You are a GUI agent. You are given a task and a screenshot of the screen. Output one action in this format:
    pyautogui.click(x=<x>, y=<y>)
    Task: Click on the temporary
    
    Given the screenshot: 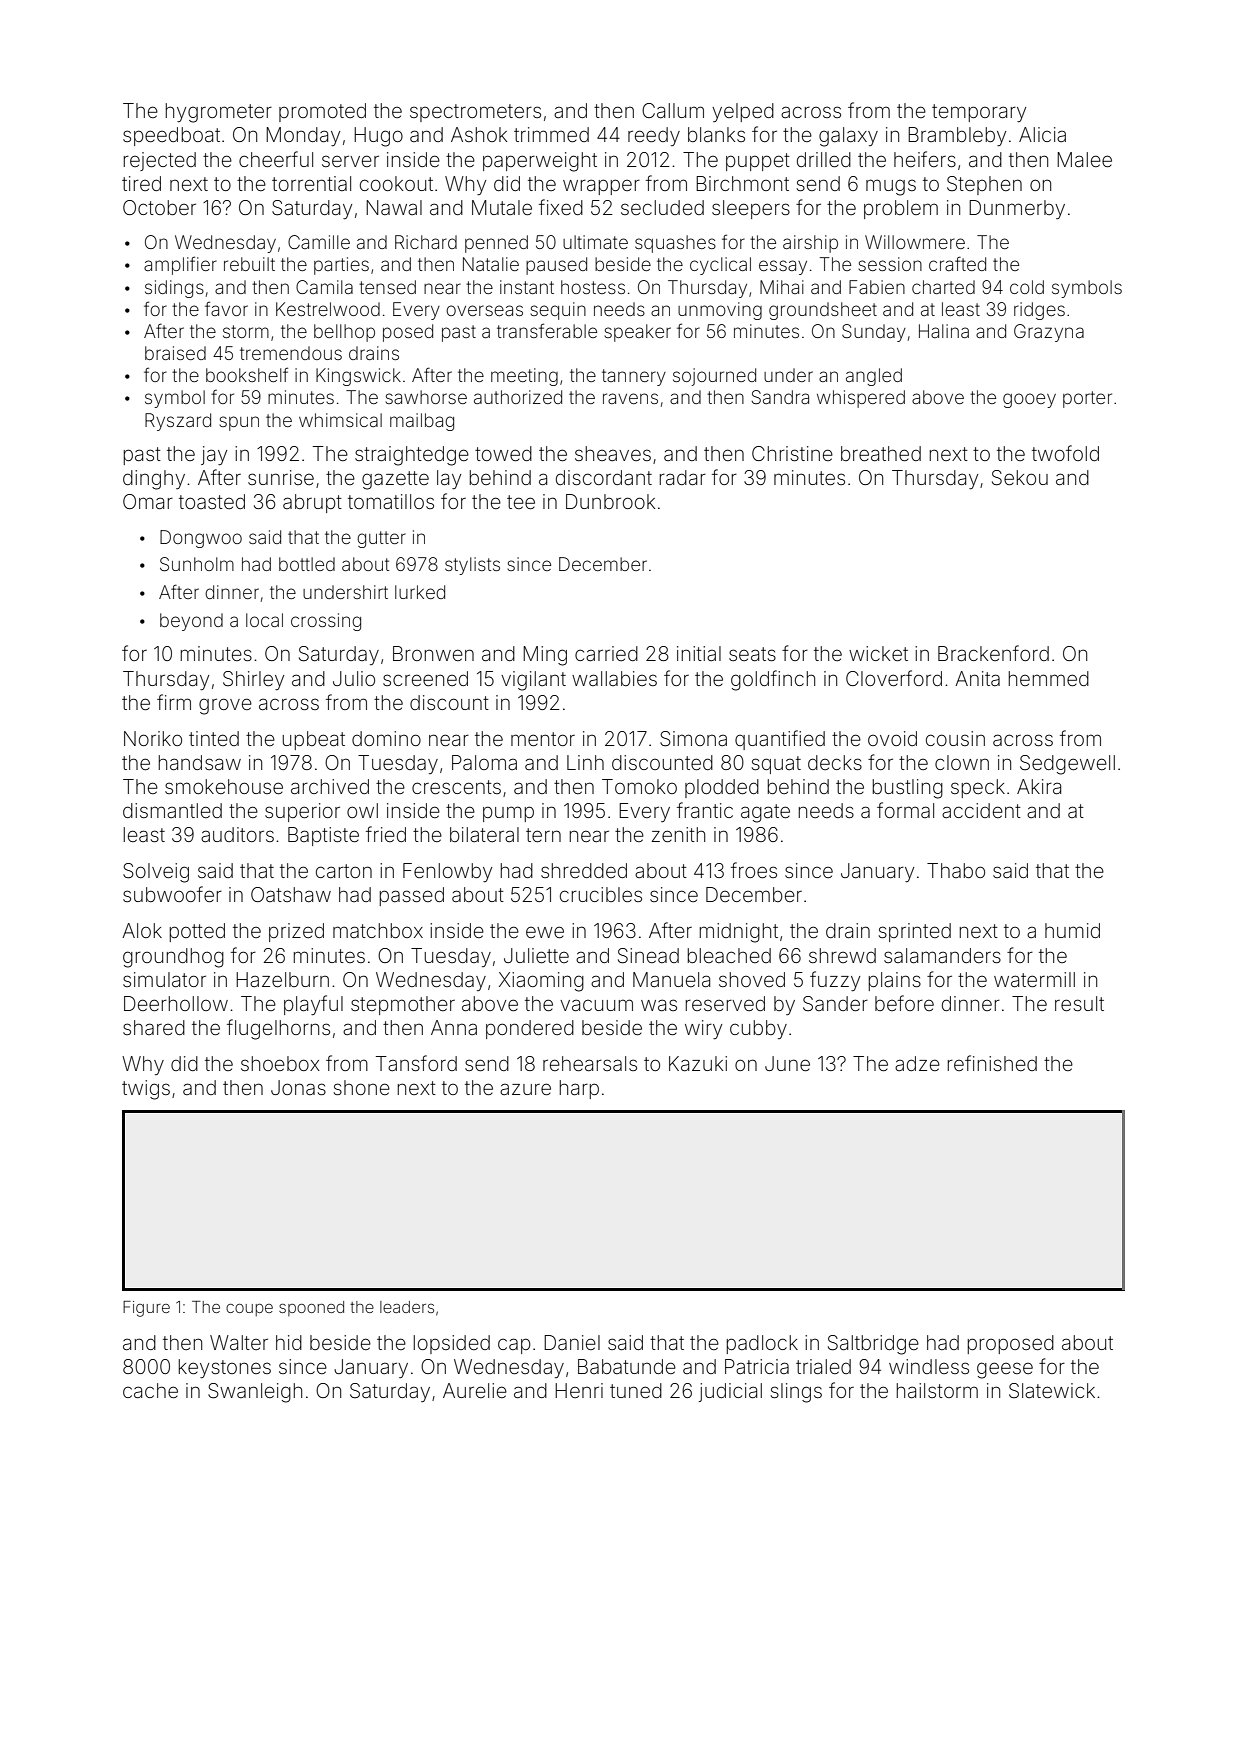 What is the action you would take?
    pyautogui.click(x=979, y=113)
